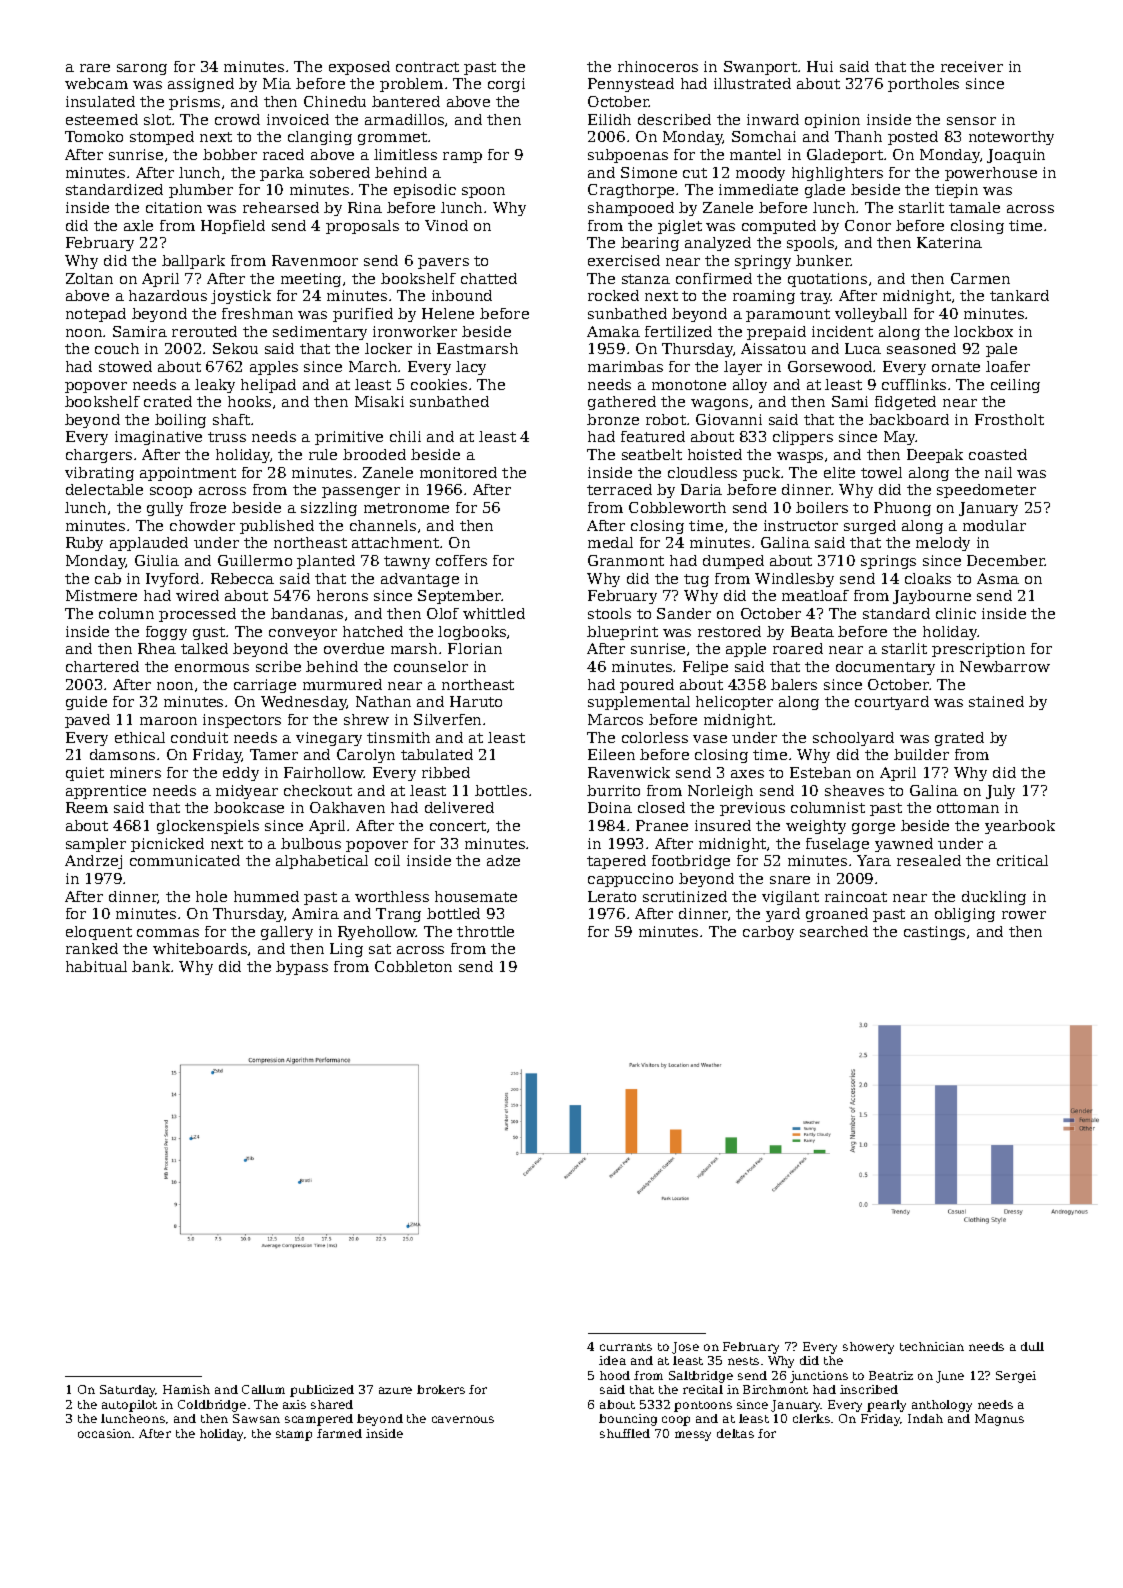 The image size is (1123, 1588). What do you see at coordinates (743, 368) in the screenshot?
I see `layer` at bounding box center [743, 368].
